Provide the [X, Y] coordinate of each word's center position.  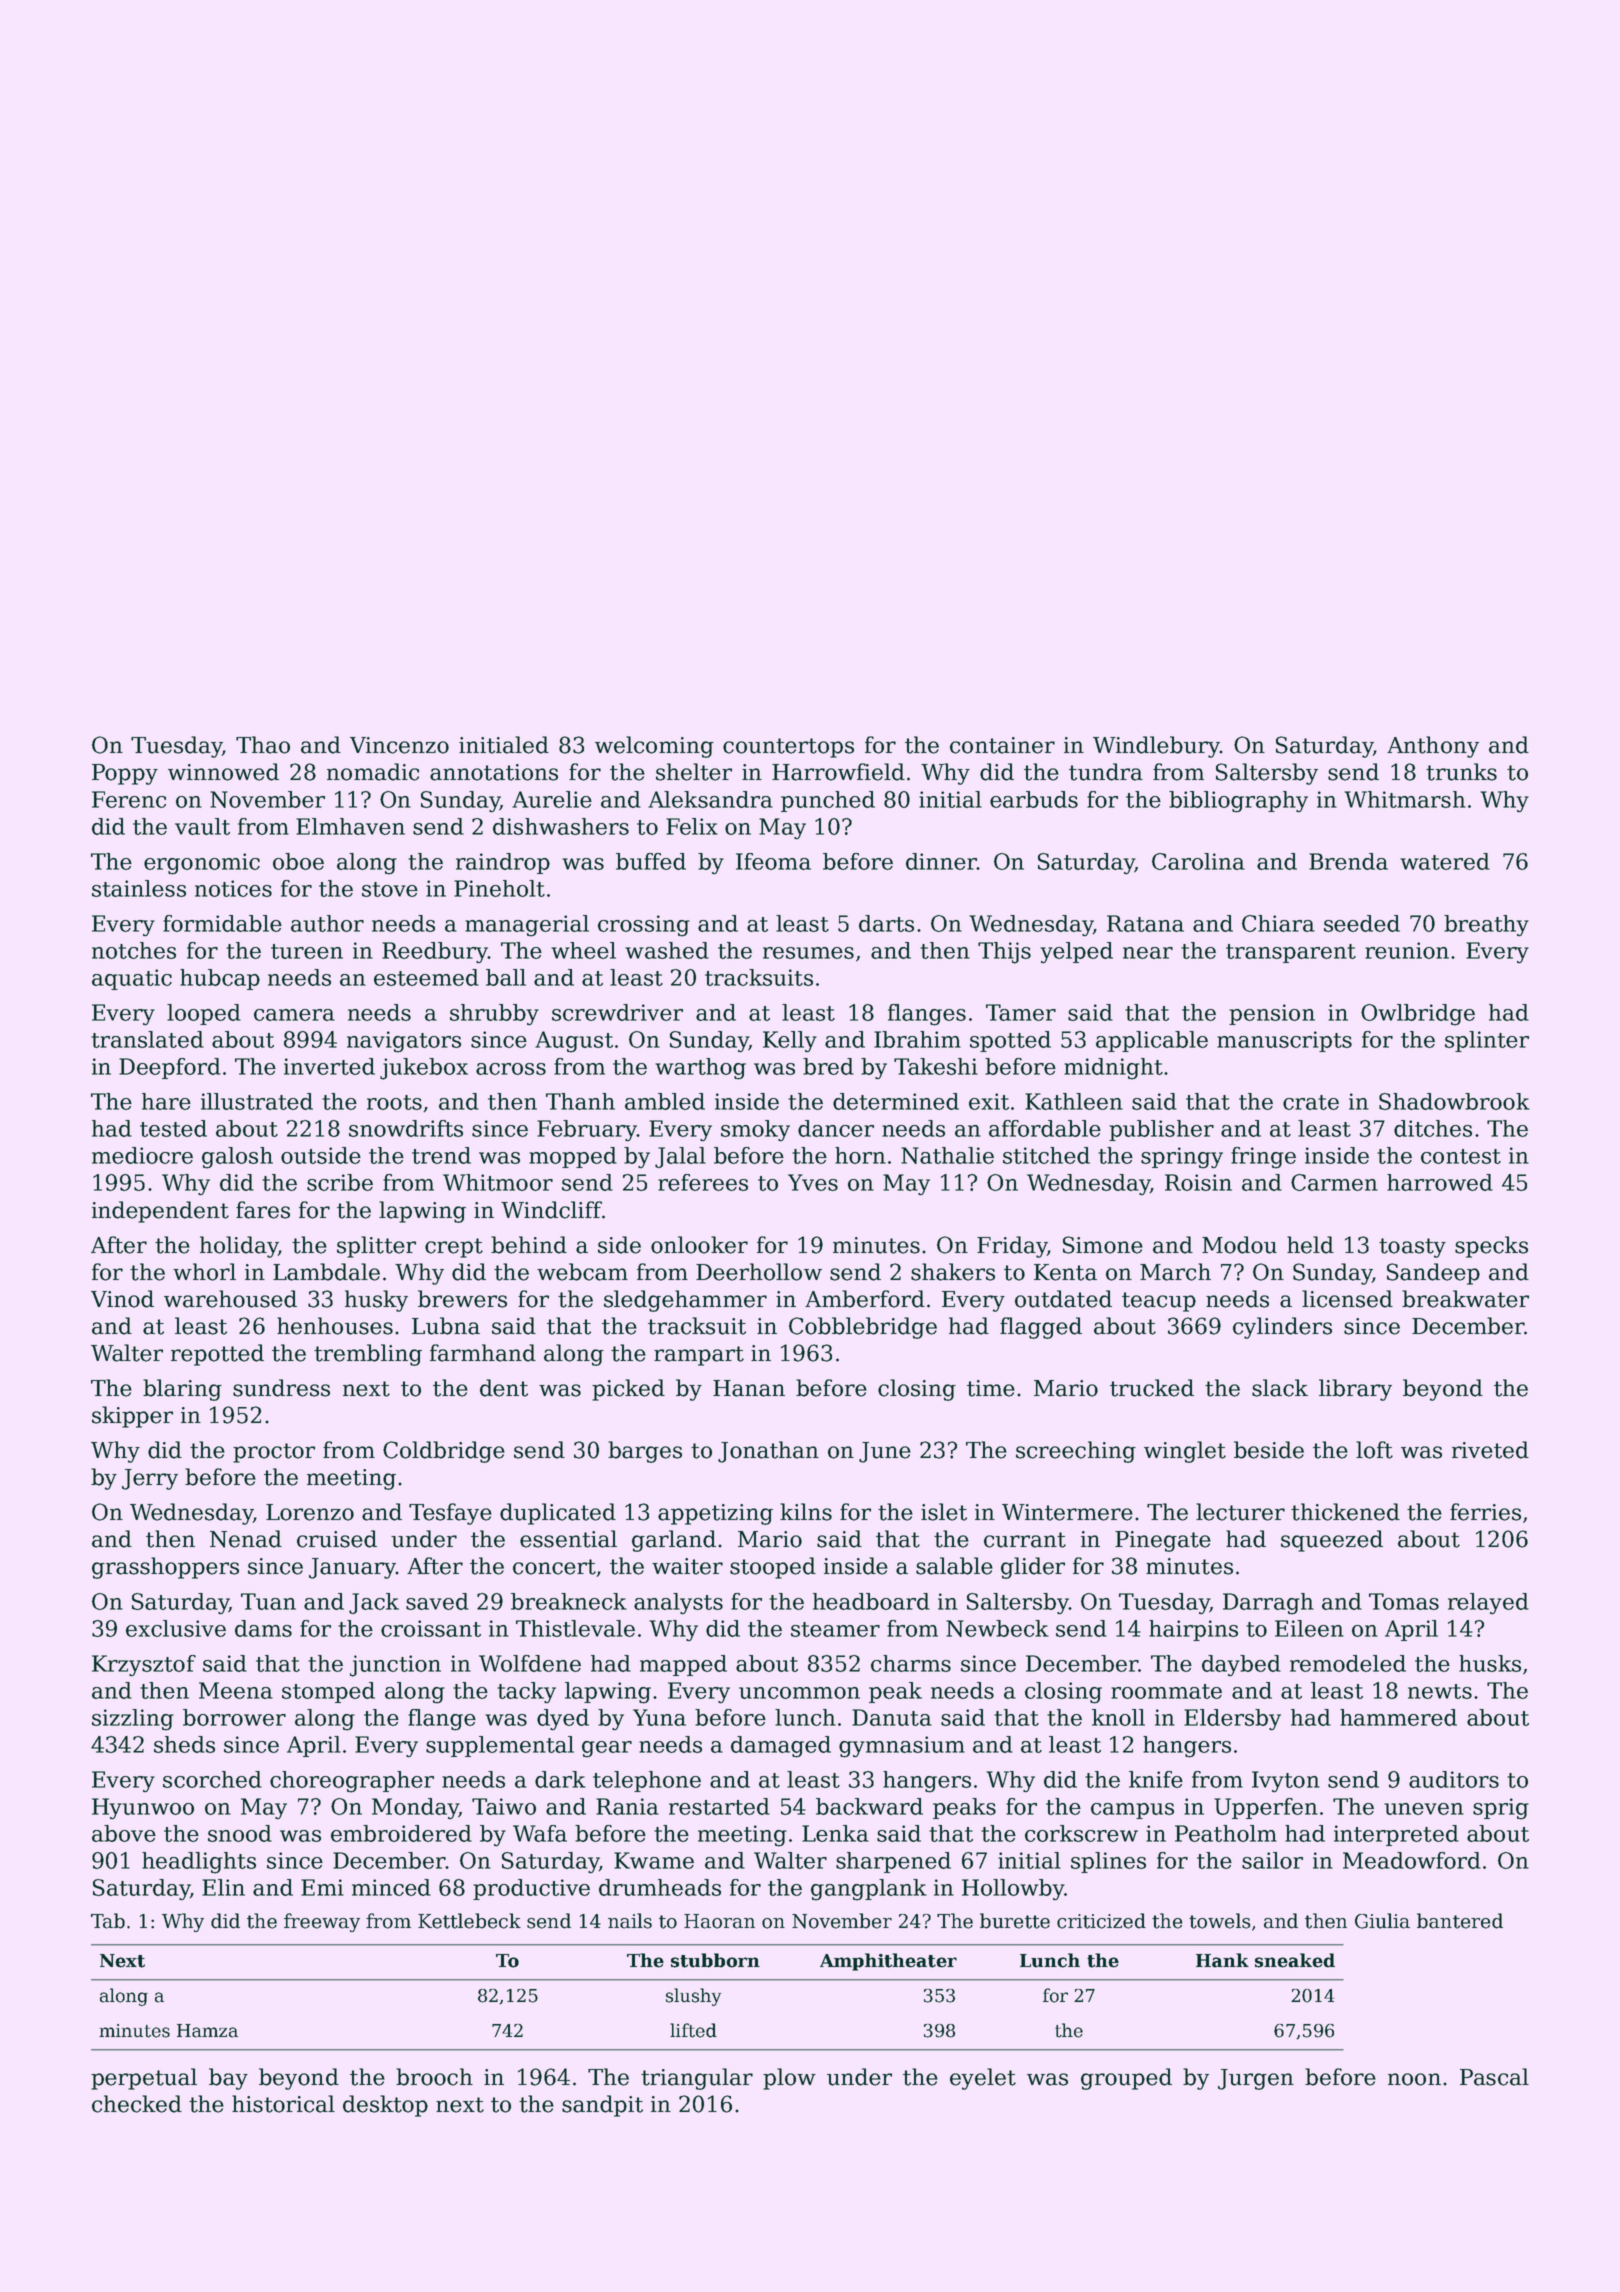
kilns [806, 1512]
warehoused [230, 1299]
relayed [1488, 1604]
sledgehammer [685, 1301]
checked [137, 2104]
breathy [1486, 926]
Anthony [1433, 747]
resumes [808, 953]
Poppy [125, 774]
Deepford [170, 1068]
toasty [1412, 1248]
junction [395, 1666]
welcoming [654, 747]
